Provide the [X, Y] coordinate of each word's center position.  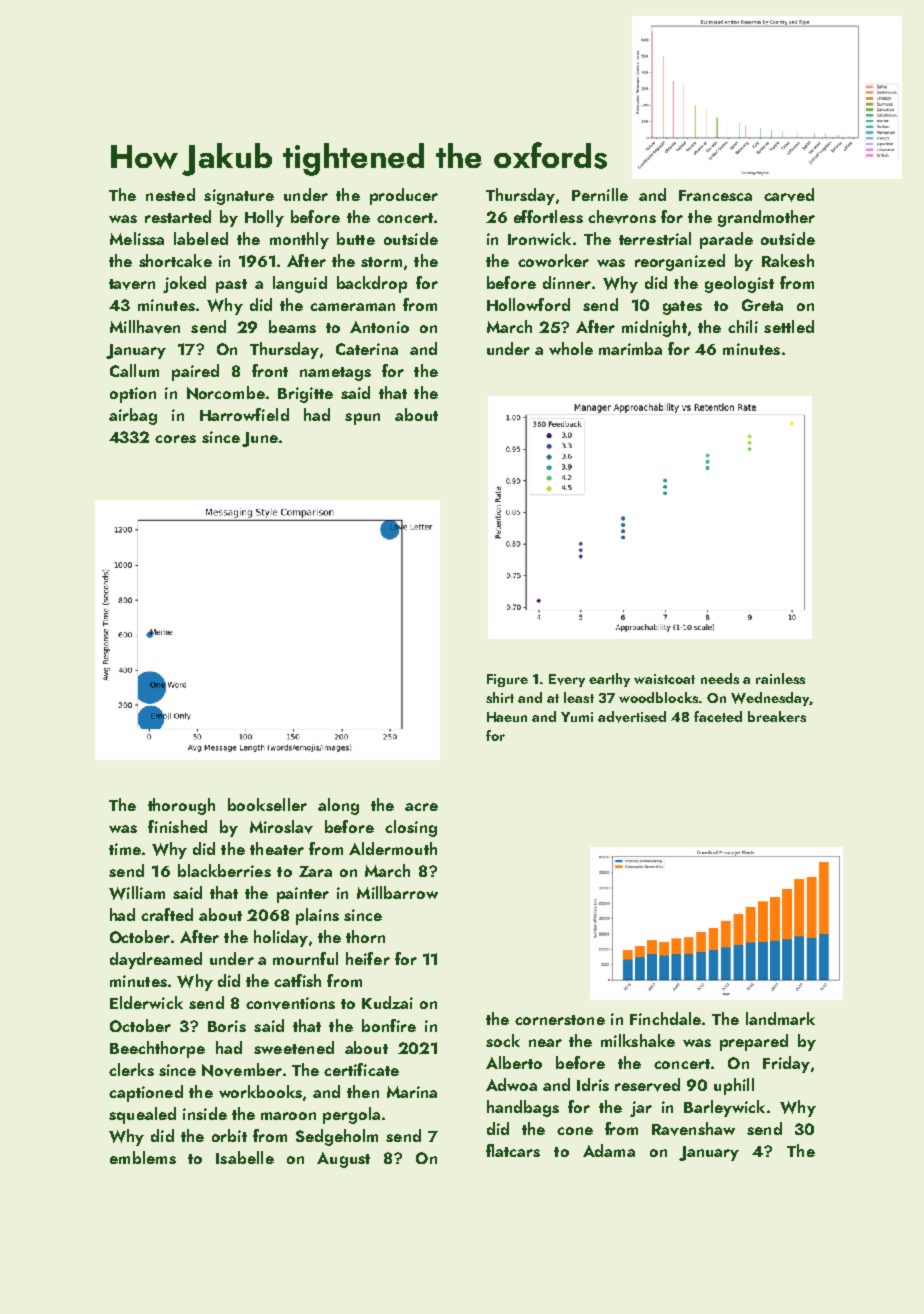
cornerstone [560, 1020]
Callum [134, 370]
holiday [281, 938]
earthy [609, 680]
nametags [335, 374]
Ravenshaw [693, 1129]
